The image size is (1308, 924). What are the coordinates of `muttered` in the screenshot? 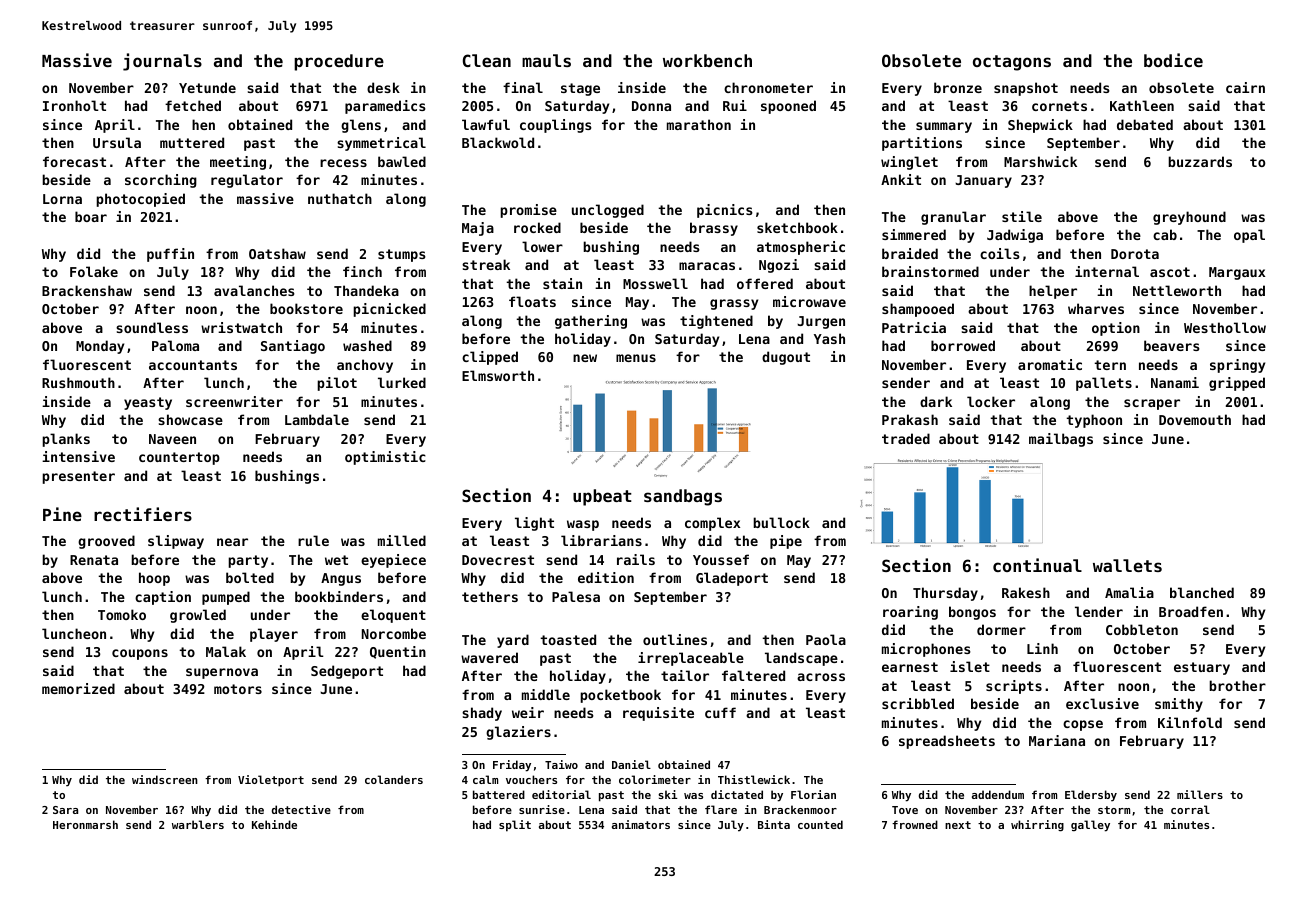 It's located at (192, 142).
